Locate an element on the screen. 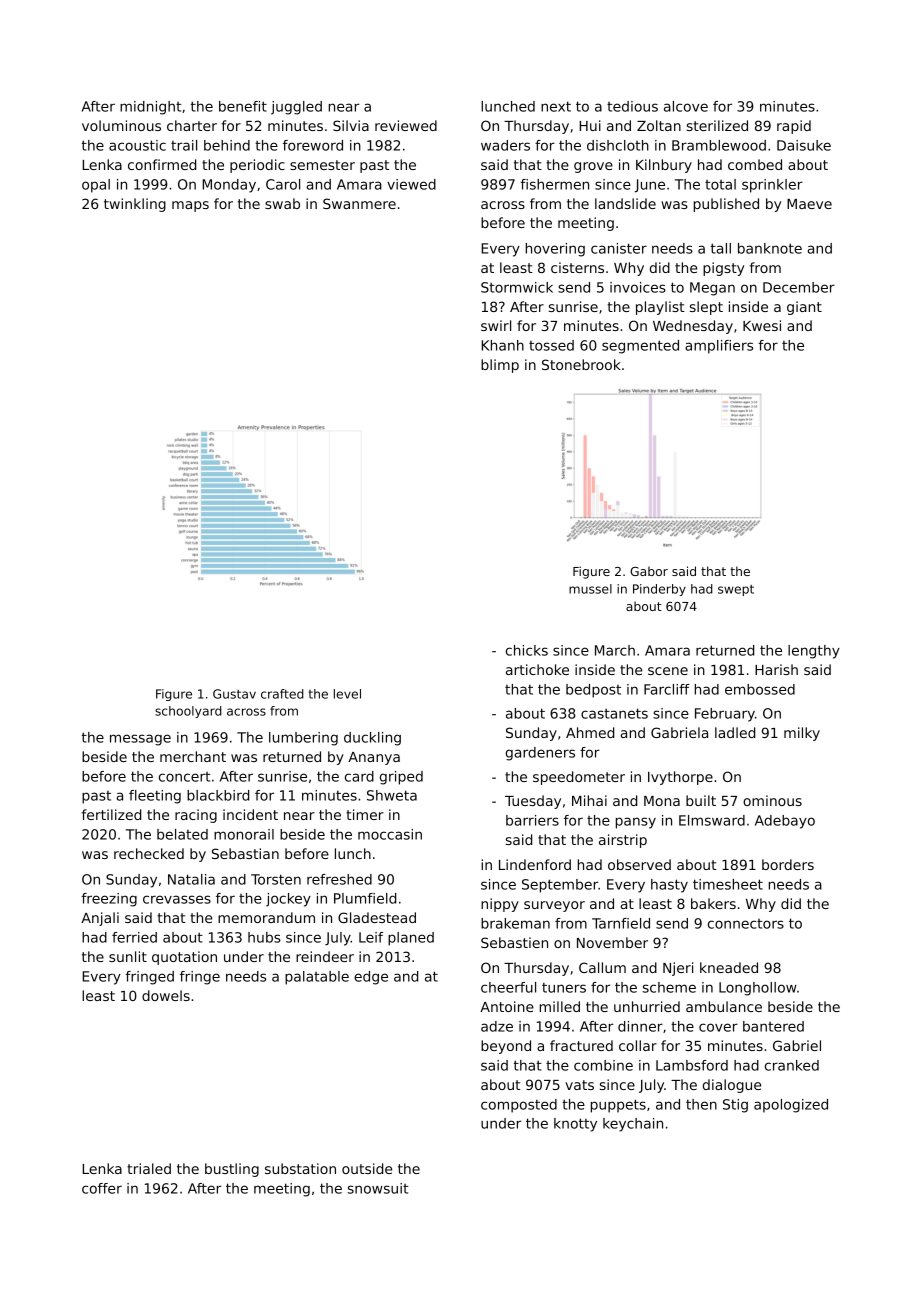 This screenshot has width=924, height=1308. Gustav is located at coordinates (234, 694).
